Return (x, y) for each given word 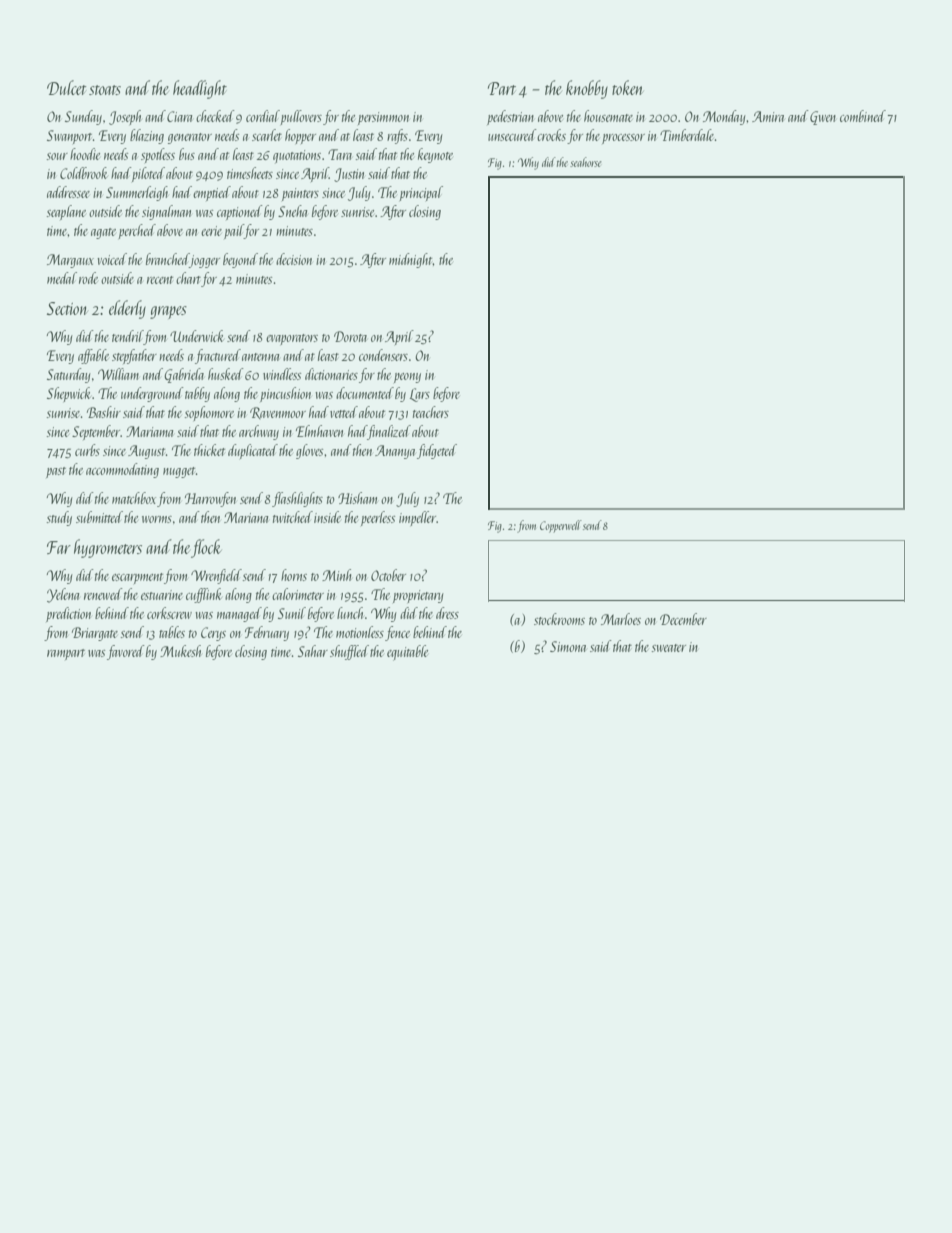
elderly (127, 309)
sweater (668, 648)
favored (126, 652)
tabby (197, 394)
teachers (431, 412)
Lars (420, 395)
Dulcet (67, 87)
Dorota (350, 336)
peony (407, 378)
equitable (407, 653)
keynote (435, 155)
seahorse (586, 162)
